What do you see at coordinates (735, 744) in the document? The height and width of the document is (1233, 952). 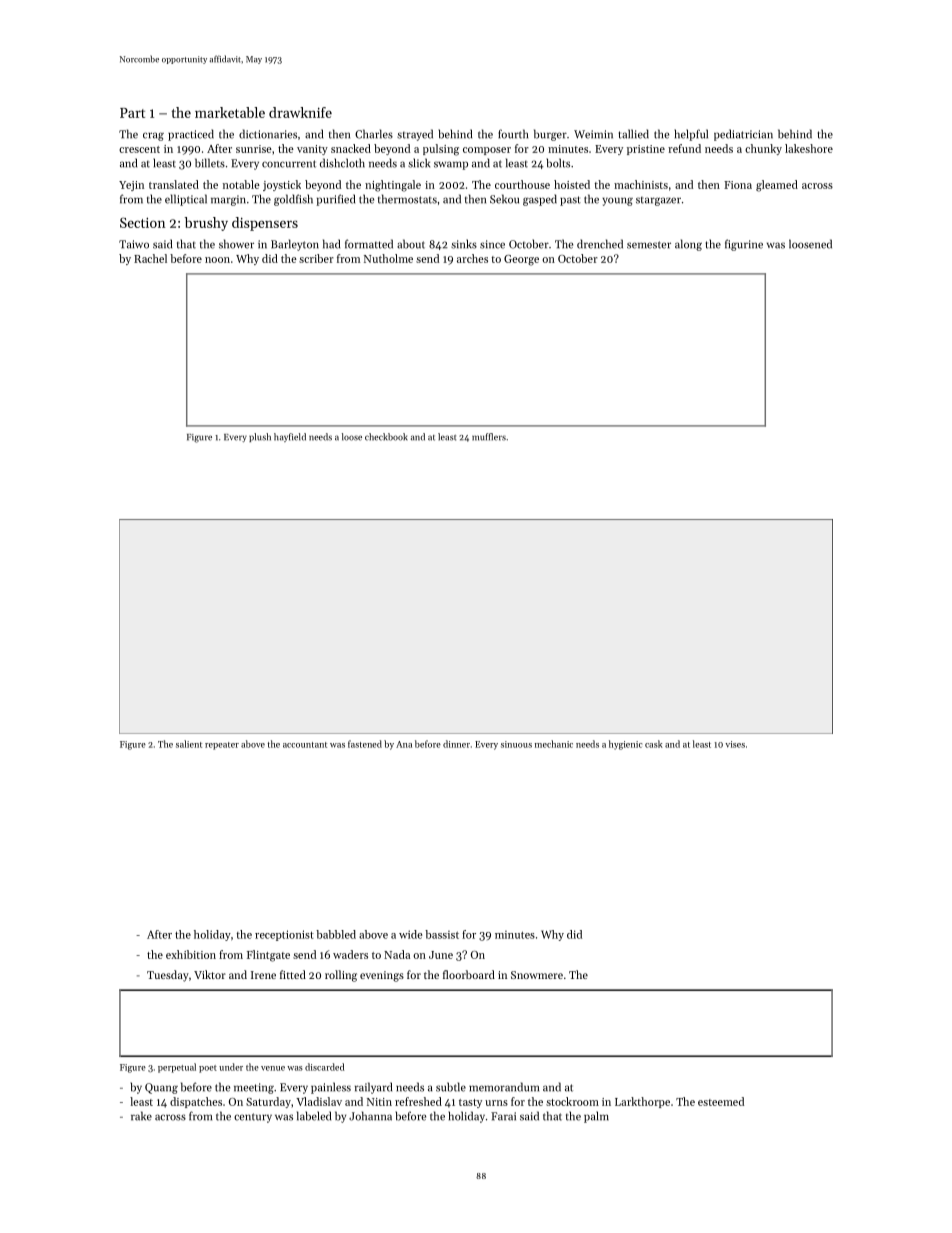 I see `vises` at bounding box center [735, 744].
